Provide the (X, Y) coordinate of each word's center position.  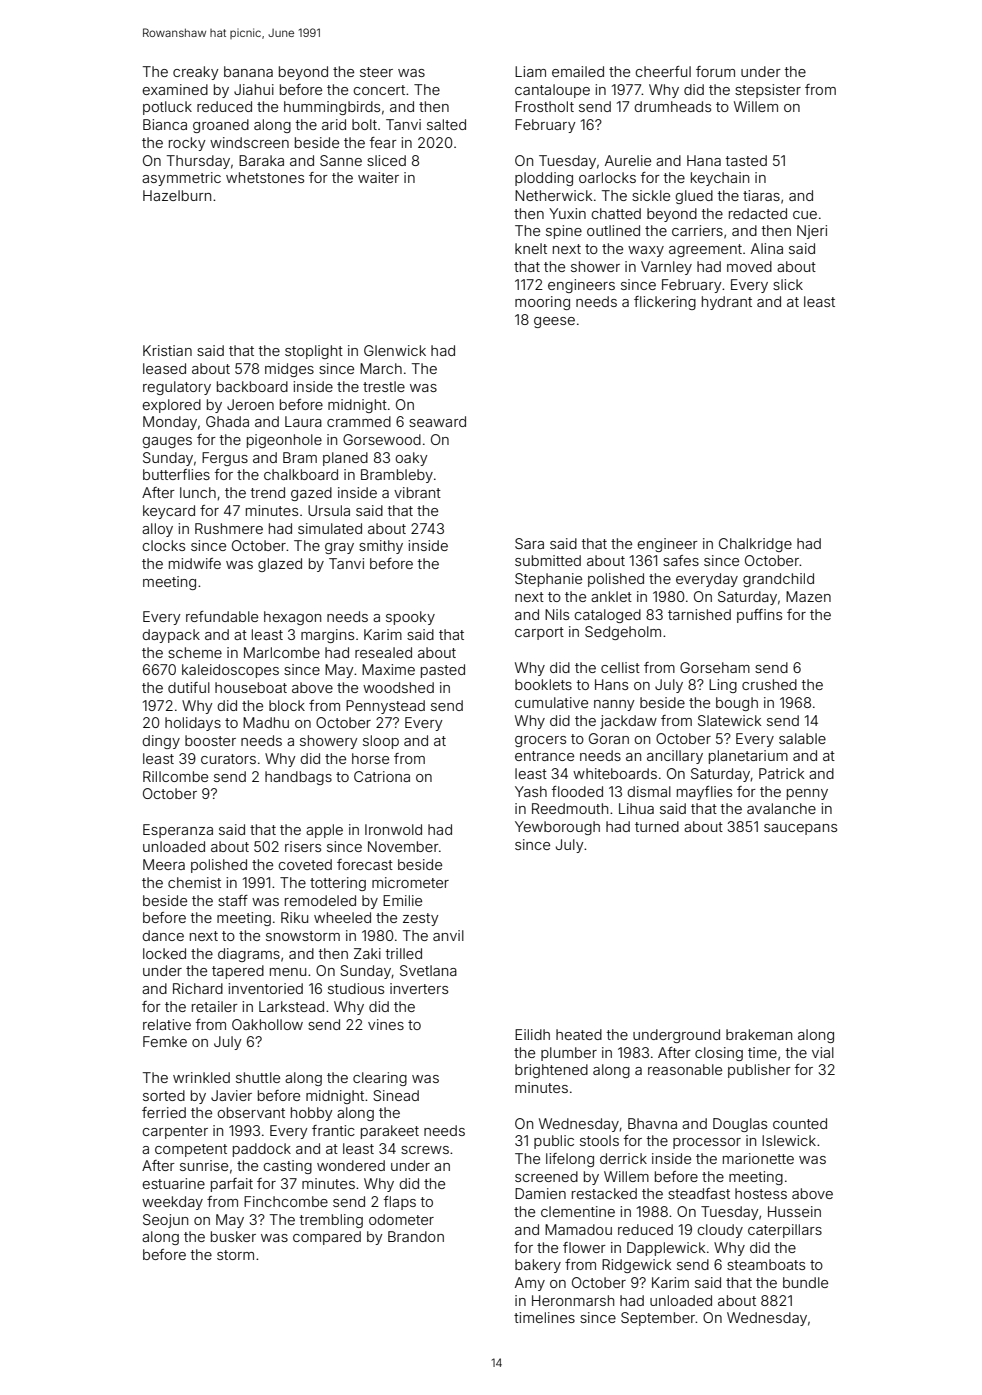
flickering (665, 303)
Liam (530, 71)
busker (233, 1236)
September (658, 1319)
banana (248, 71)
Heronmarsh (573, 1300)
